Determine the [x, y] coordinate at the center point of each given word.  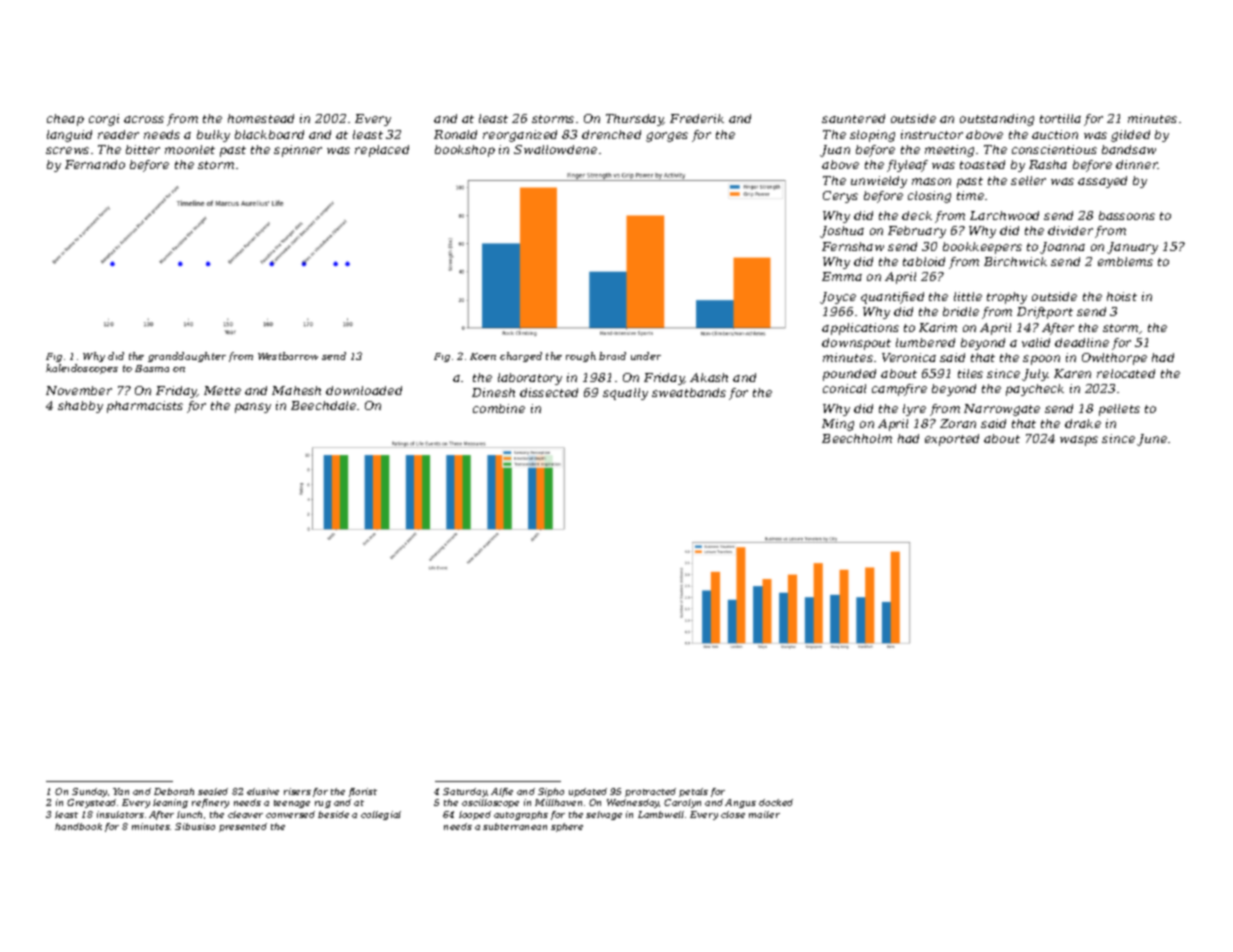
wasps [1079, 441]
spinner [298, 151]
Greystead [91, 803]
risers [297, 791]
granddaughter [187, 357]
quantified [892, 298]
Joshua [842, 232]
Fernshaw [853, 246]
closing [929, 197]
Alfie [502, 792]
